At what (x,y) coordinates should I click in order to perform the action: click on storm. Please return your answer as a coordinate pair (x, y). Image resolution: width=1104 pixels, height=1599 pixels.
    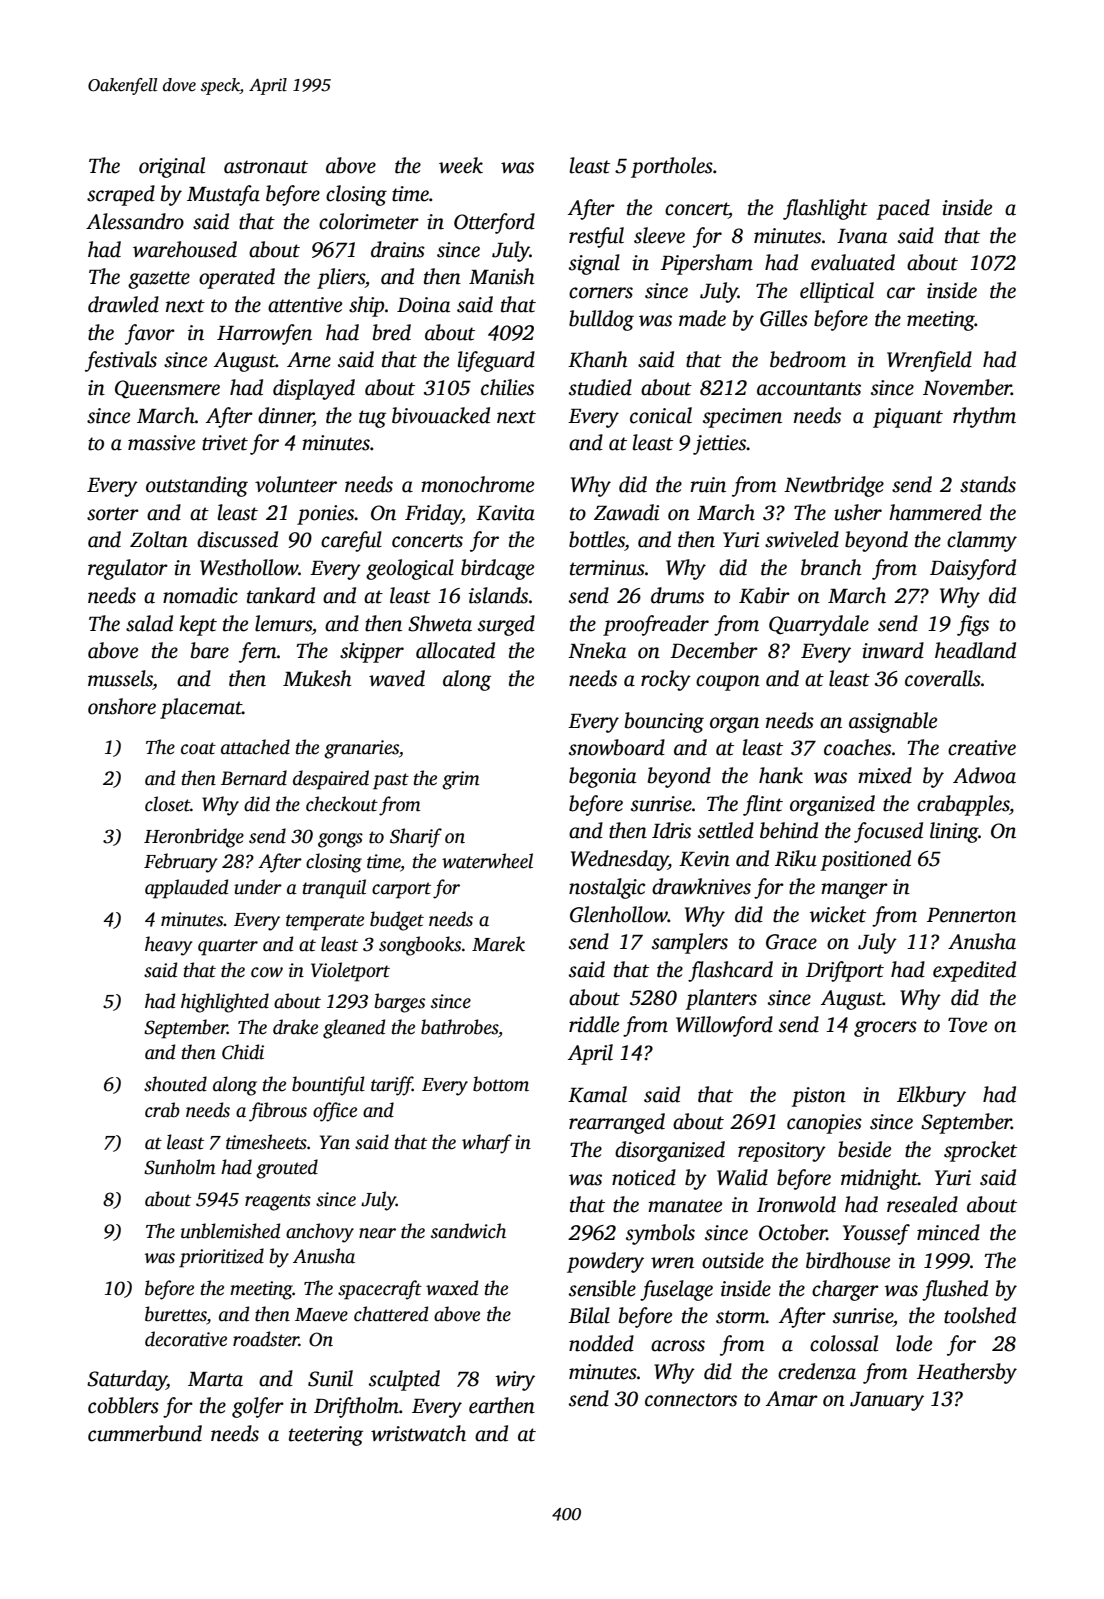
    Looking at the image, I should click on (741, 1317).
